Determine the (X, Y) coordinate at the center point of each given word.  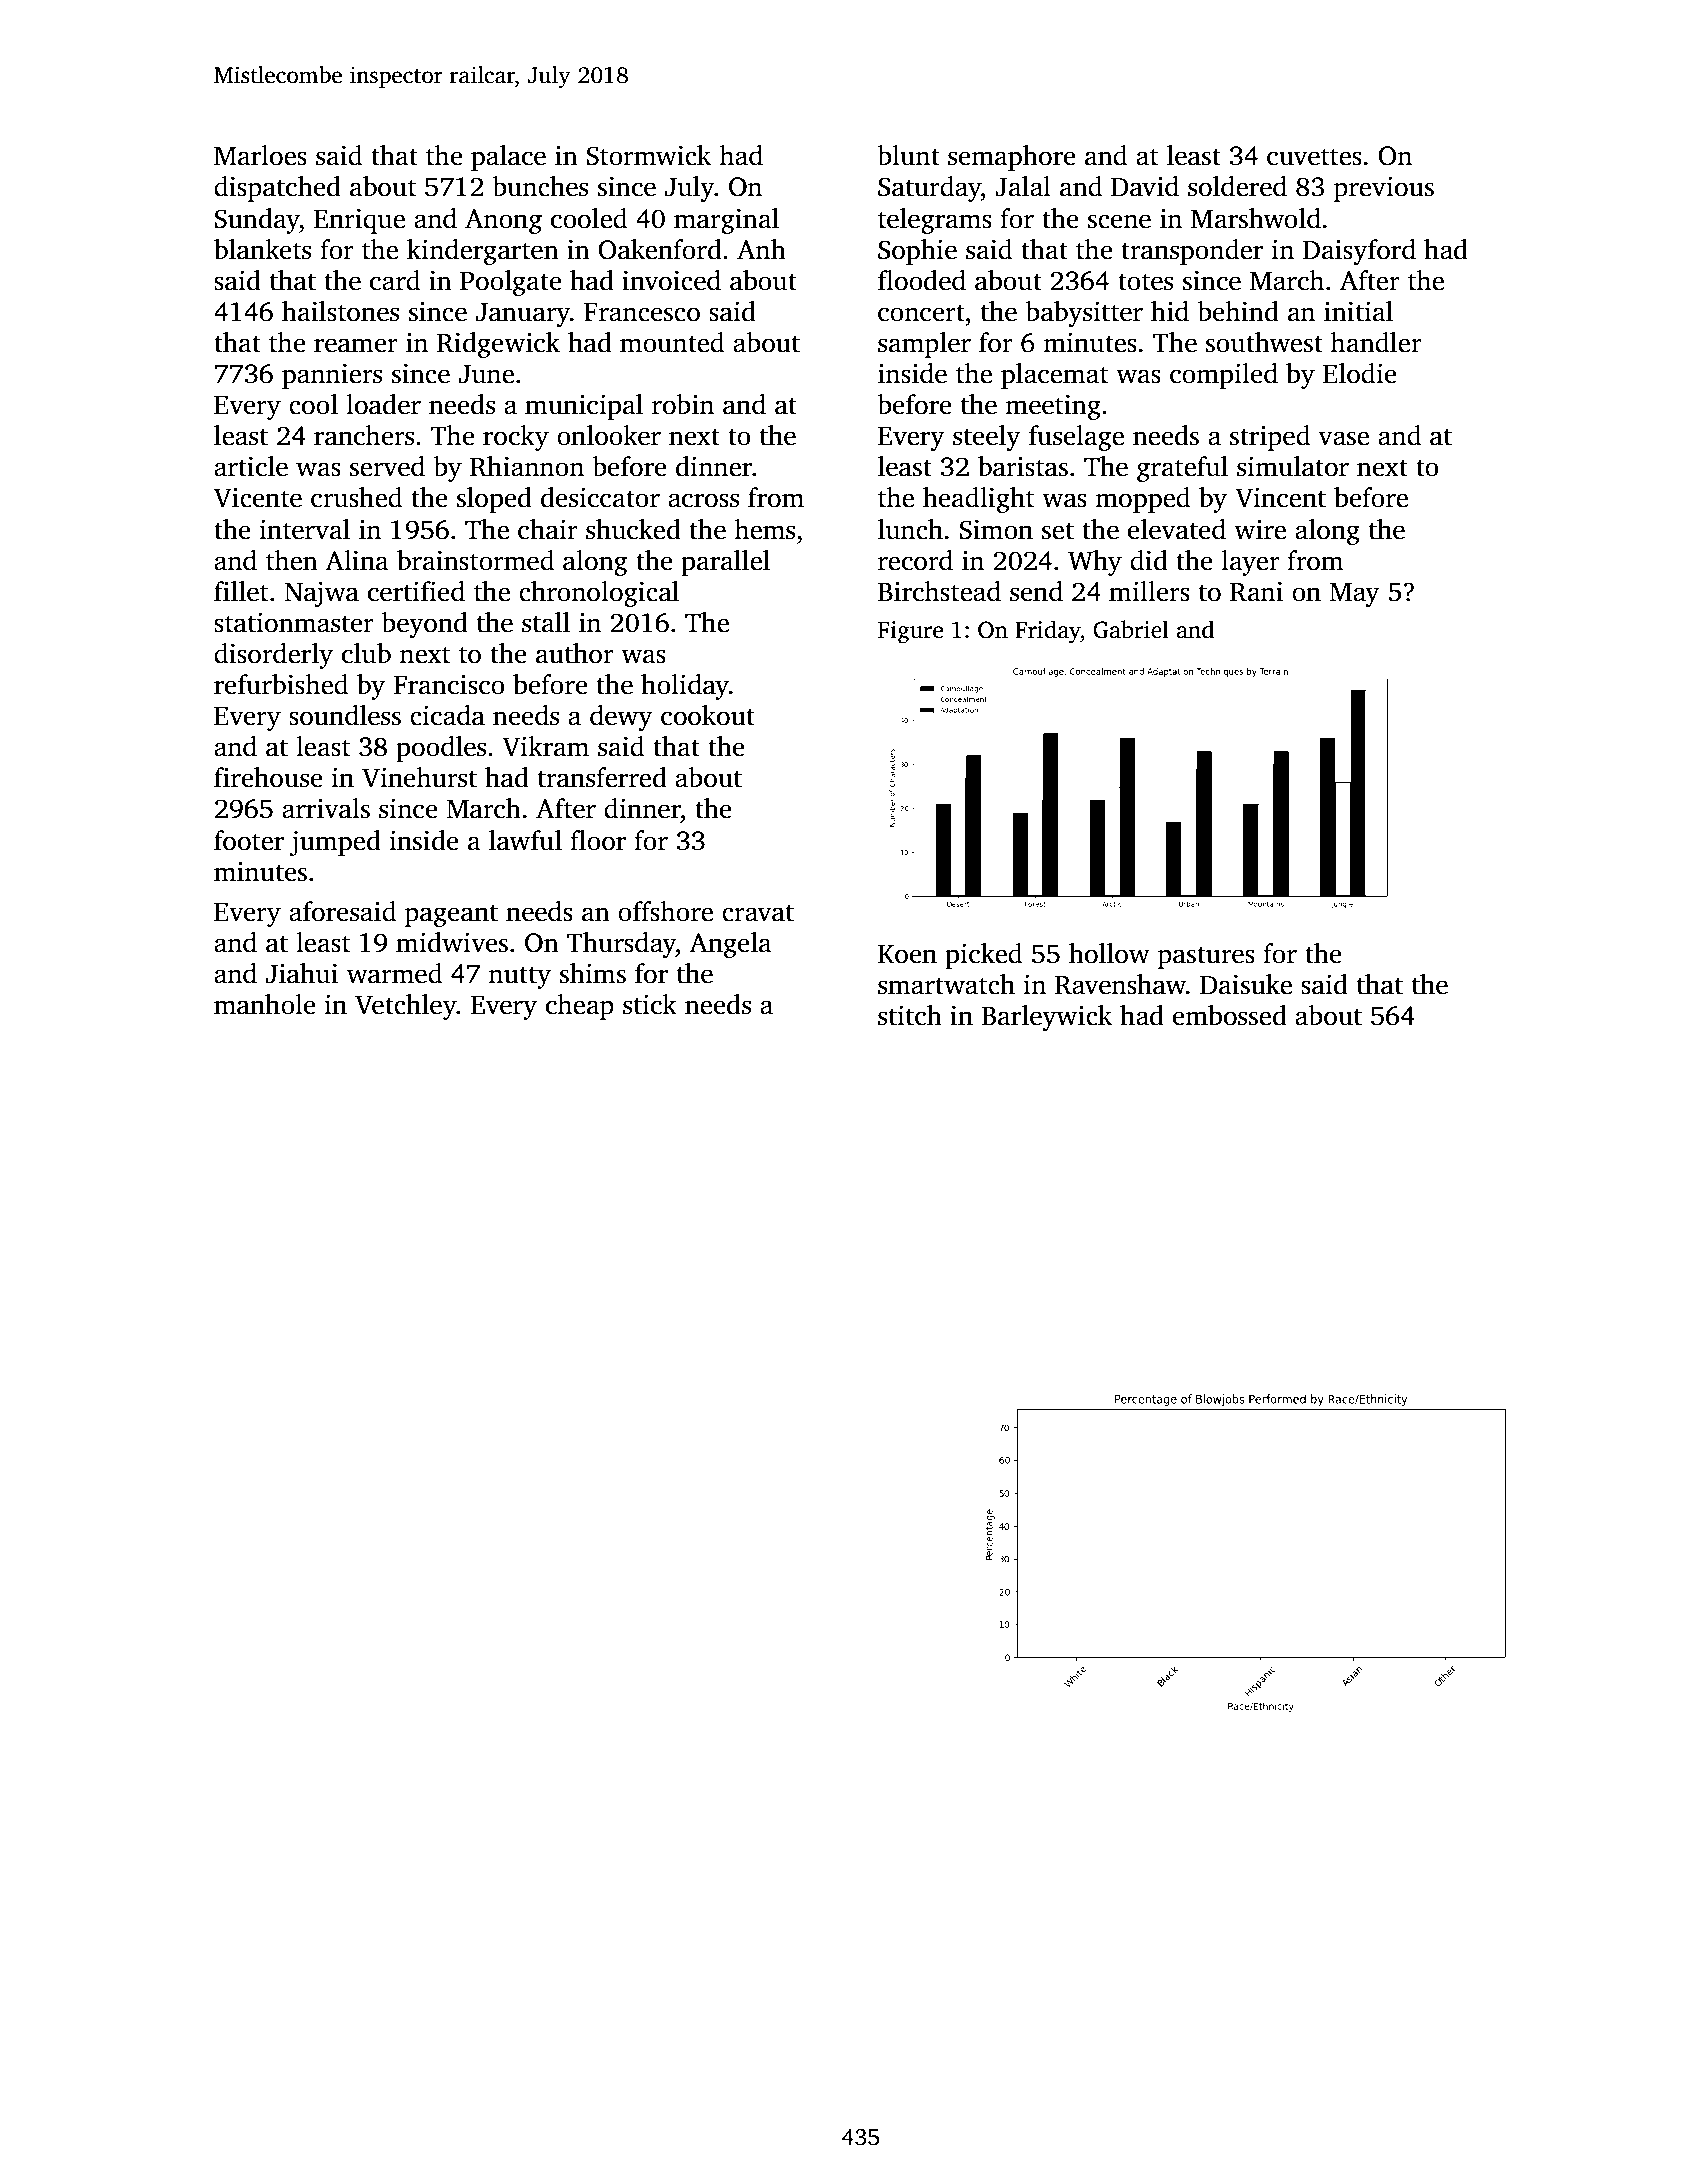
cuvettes (1314, 157)
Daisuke (1246, 984)
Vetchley (406, 1007)
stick (650, 1004)
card (395, 280)
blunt (908, 155)
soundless (345, 715)
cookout (708, 715)
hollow (1109, 953)
